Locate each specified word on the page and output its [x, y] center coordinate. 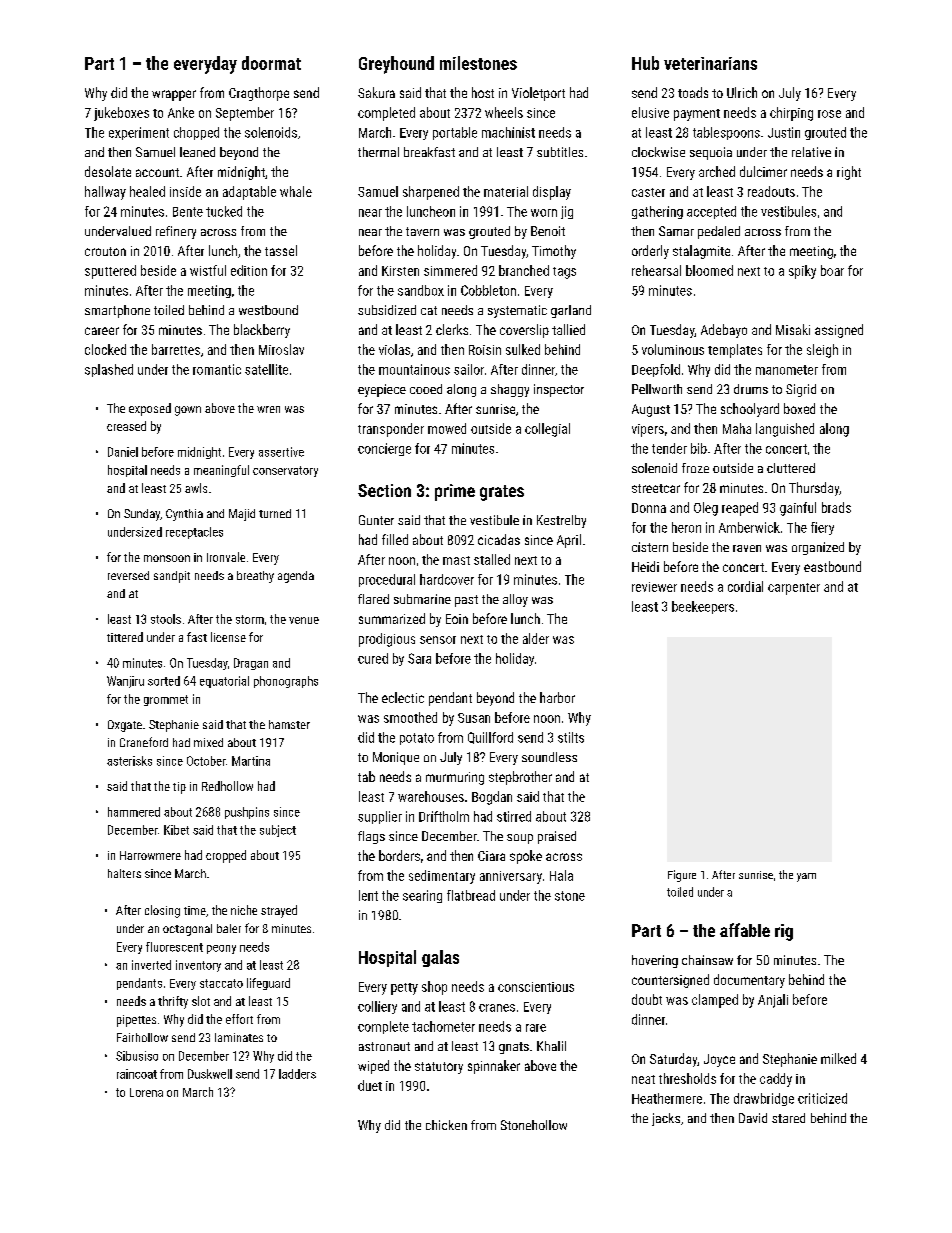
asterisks [129, 761]
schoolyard [750, 410]
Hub [645, 63]
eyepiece [382, 390]
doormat [271, 63]
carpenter [794, 589]
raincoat [137, 1074]
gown [188, 411]
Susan [474, 718]
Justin [784, 132]
